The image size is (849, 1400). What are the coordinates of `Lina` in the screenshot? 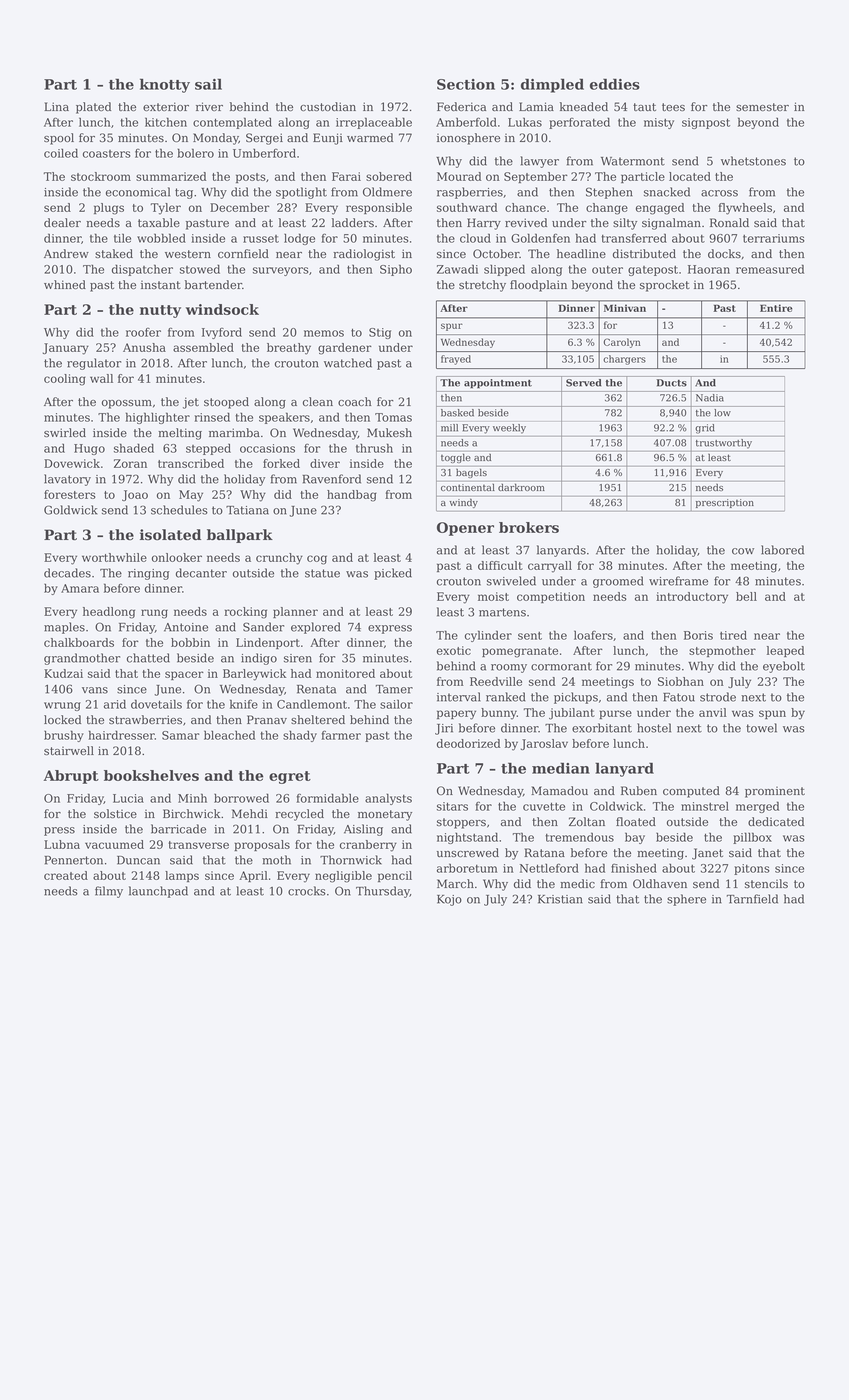 It's located at (56, 107).
